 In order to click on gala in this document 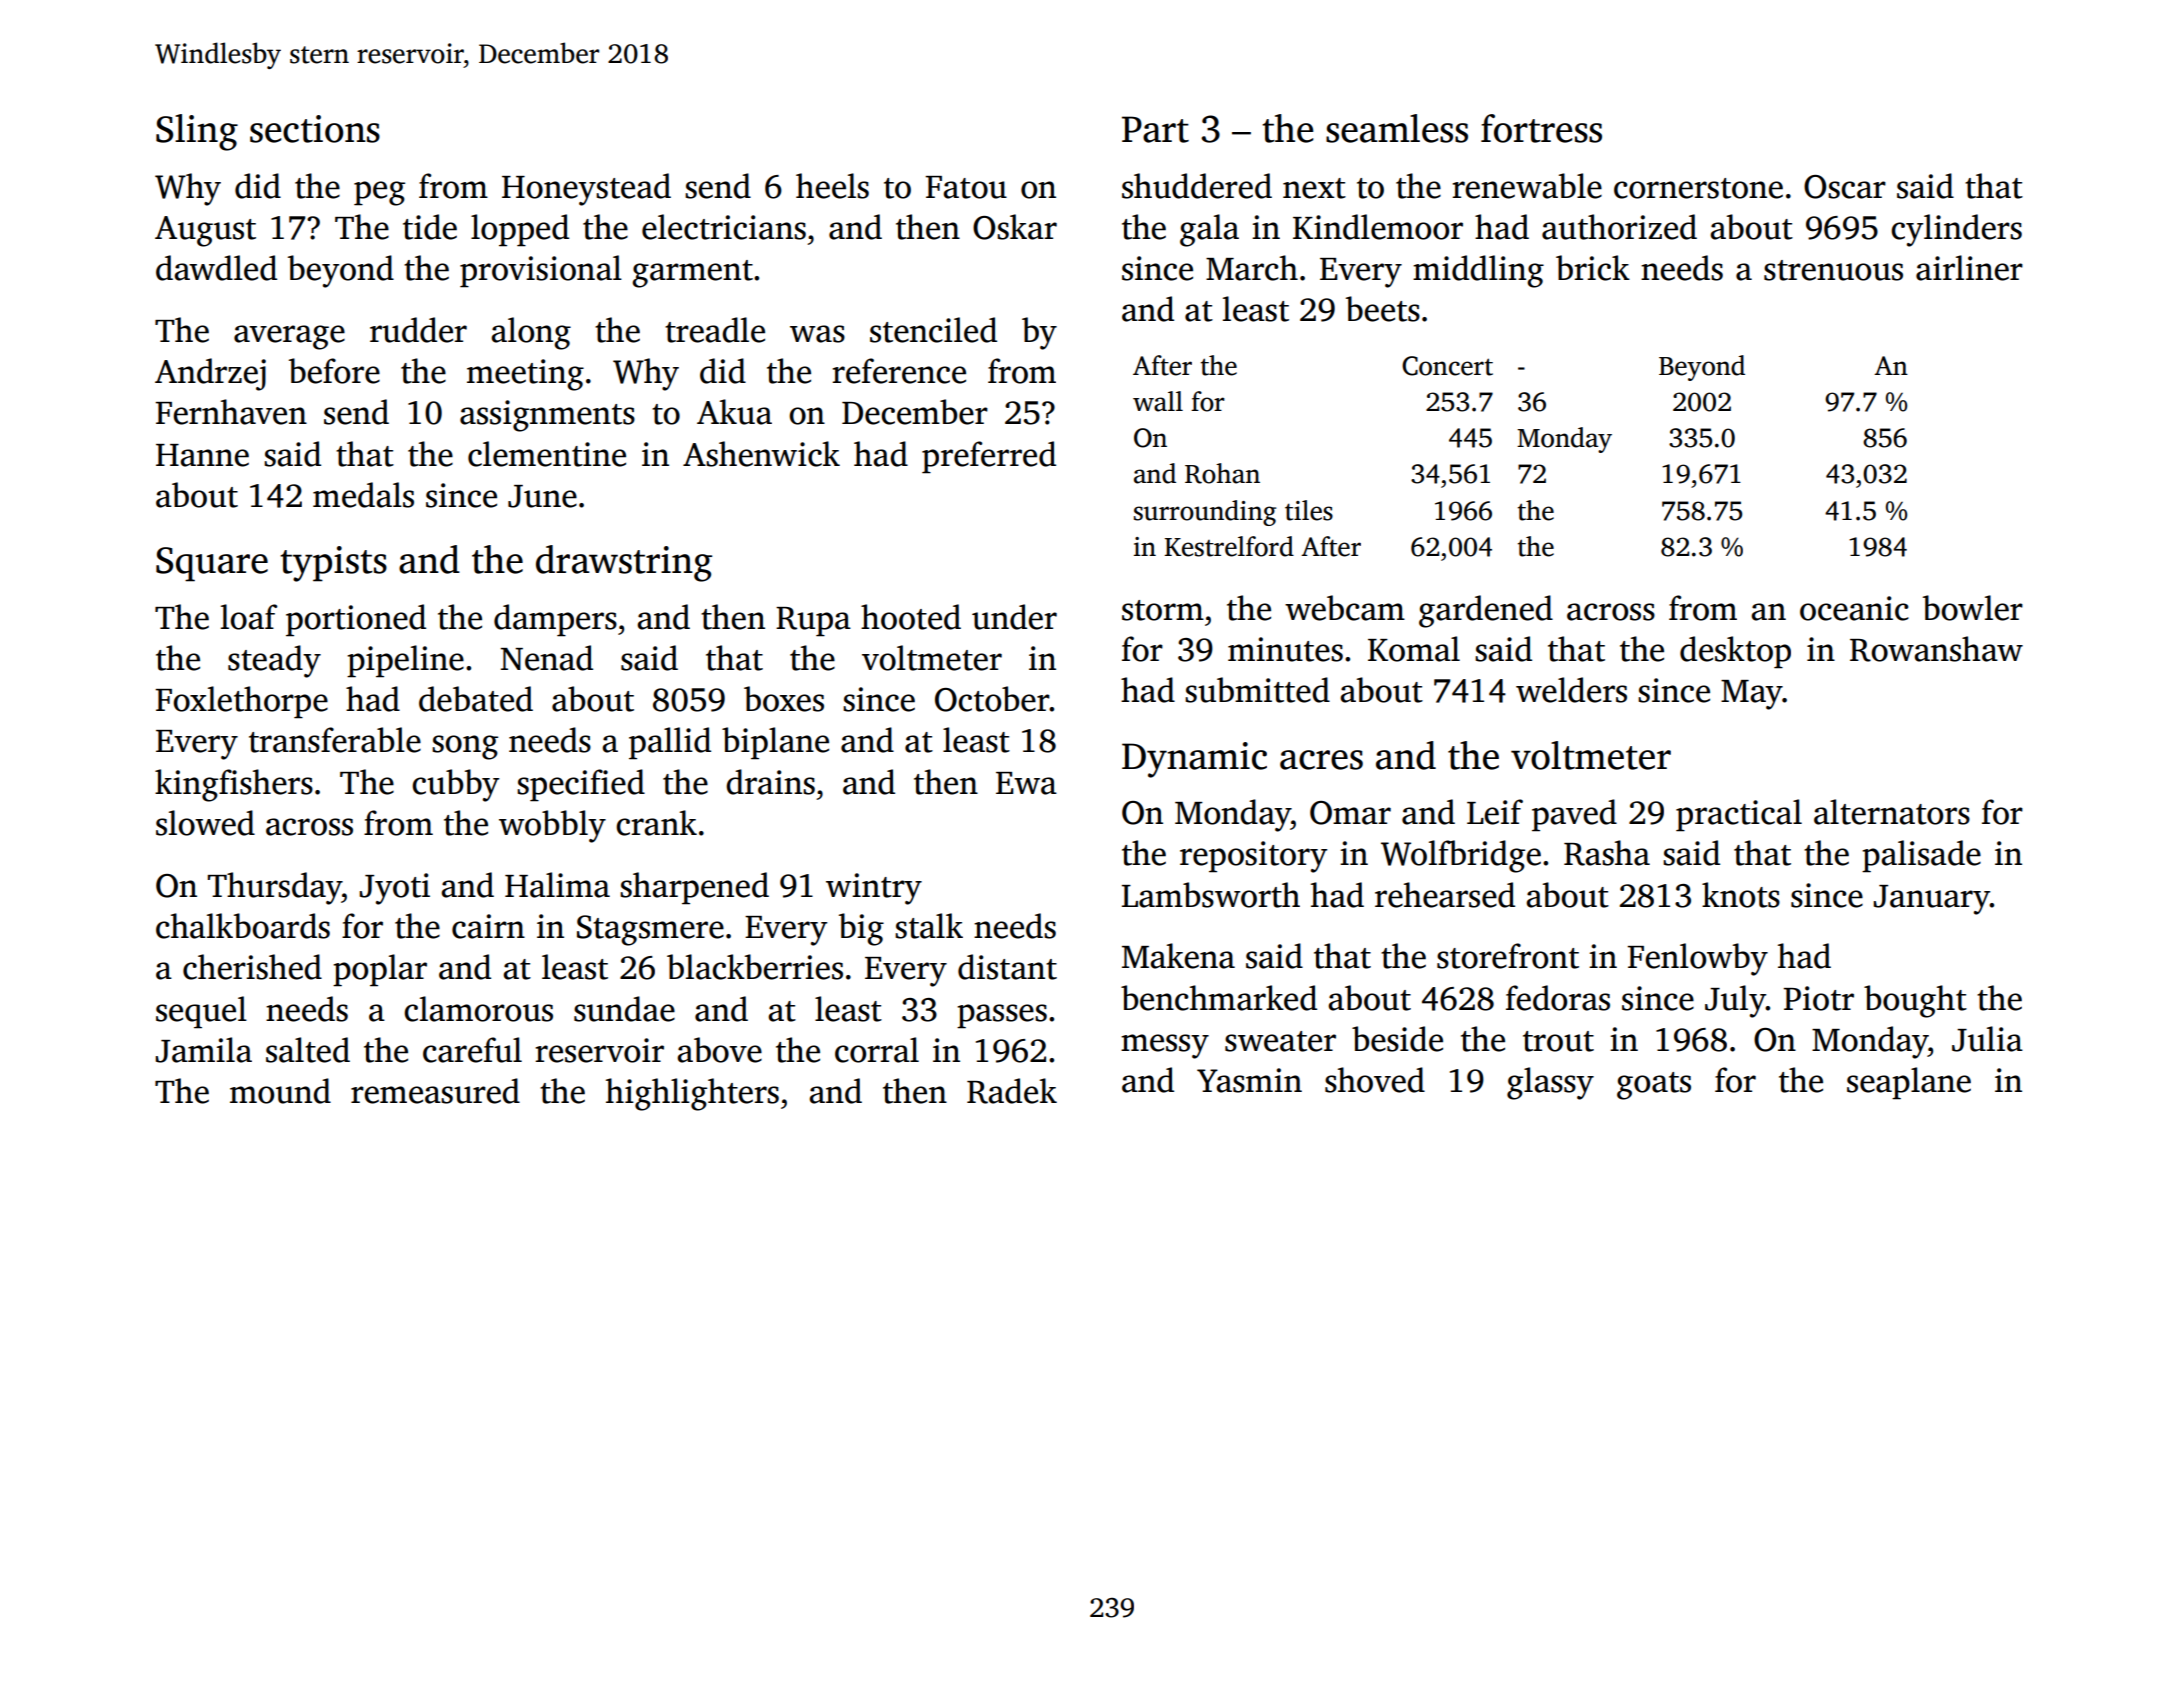, I will do `click(1209, 230)`.
